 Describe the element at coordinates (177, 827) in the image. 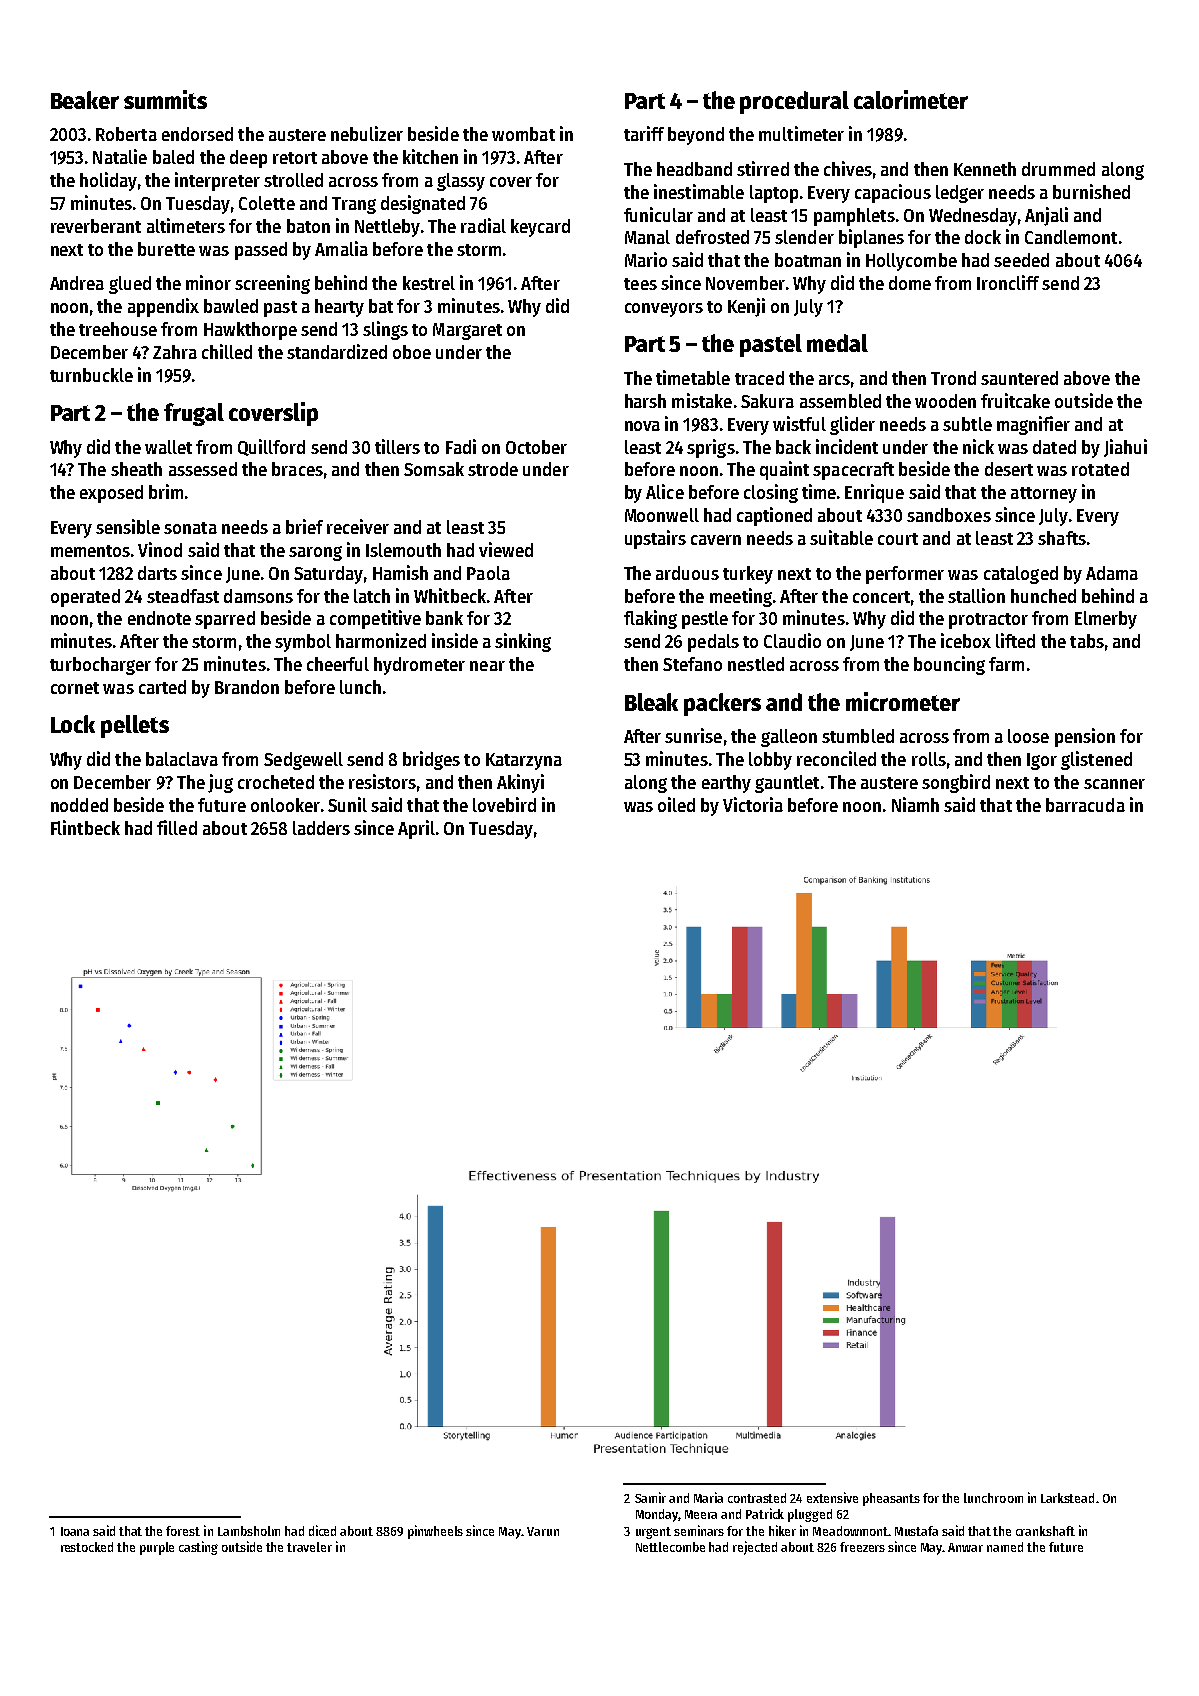

I see `filled` at that location.
